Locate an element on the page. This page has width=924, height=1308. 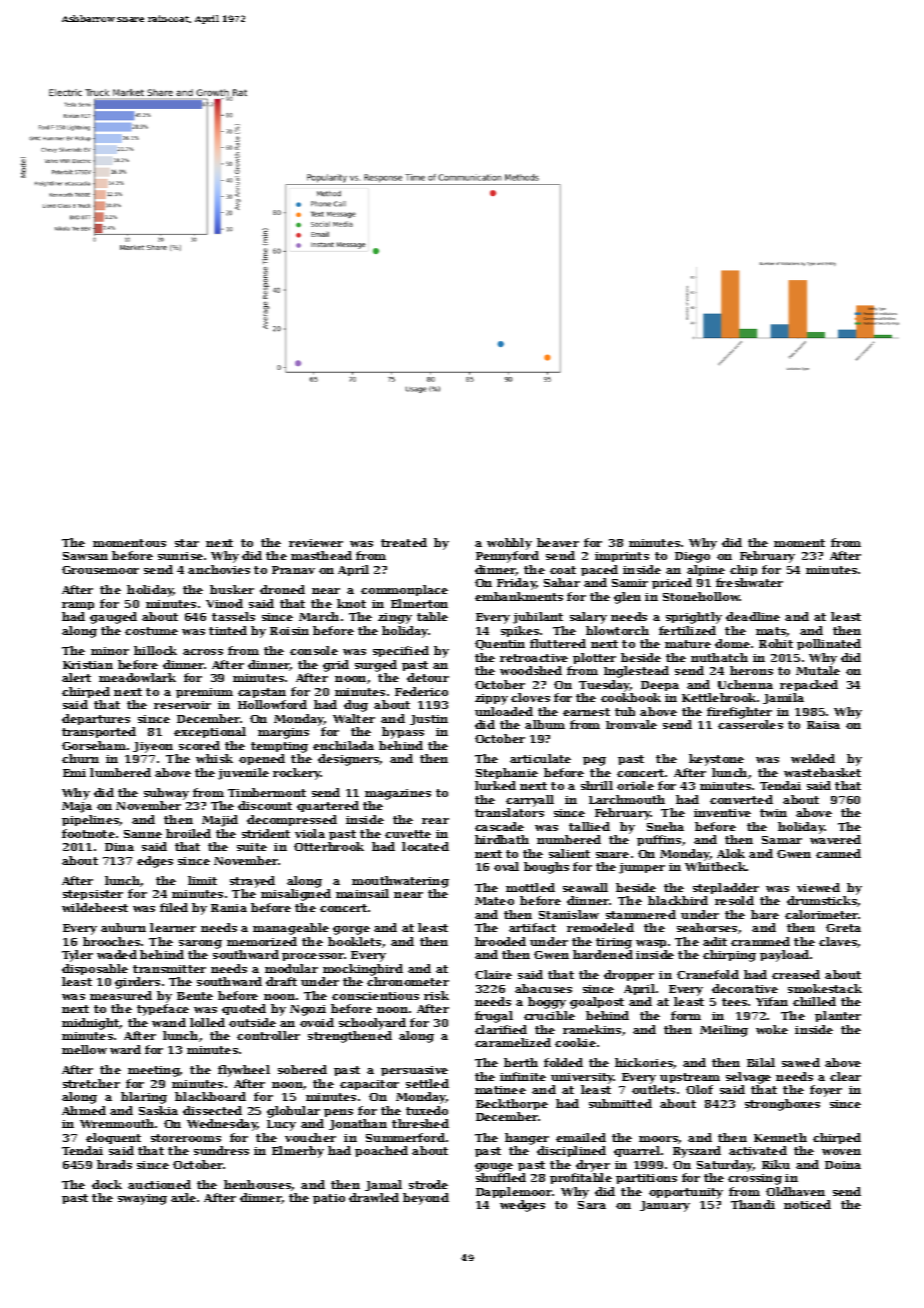
blowtorch is located at coordinates (617, 630).
